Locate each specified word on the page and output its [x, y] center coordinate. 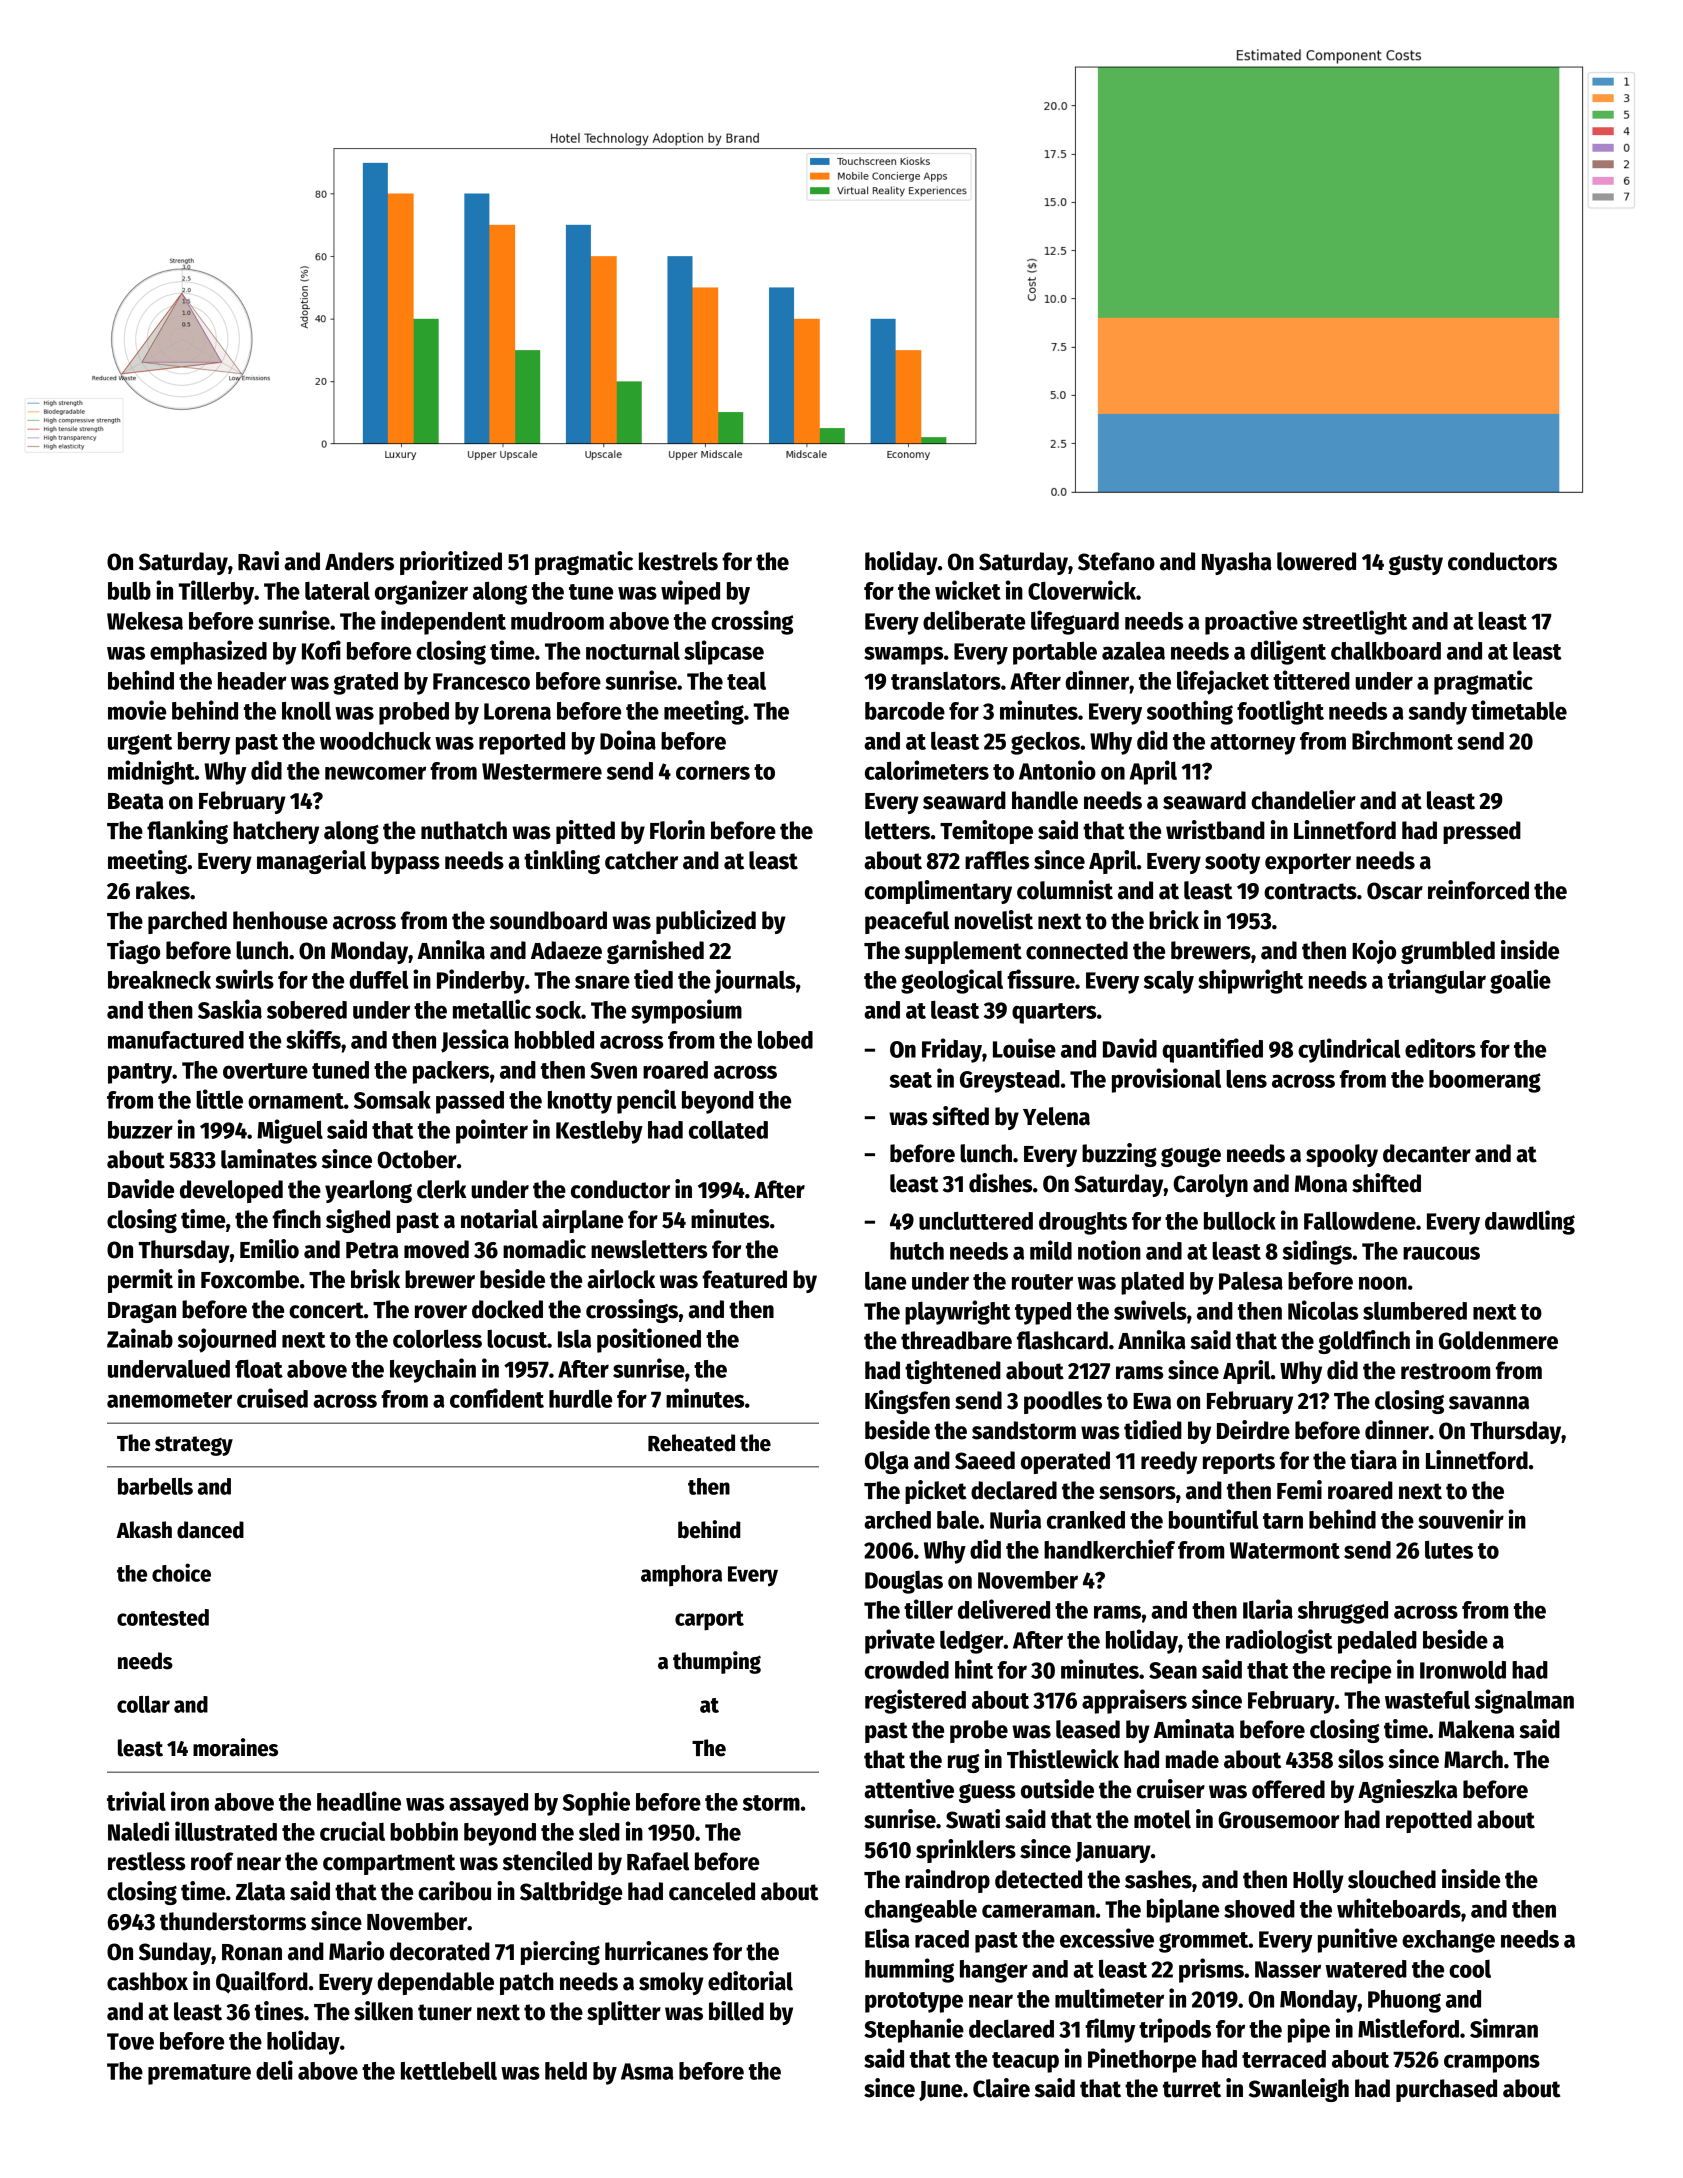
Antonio [1057, 770]
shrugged [1343, 1612]
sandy [1437, 713]
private [900, 1641]
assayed [488, 1804]
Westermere [542, 771]
